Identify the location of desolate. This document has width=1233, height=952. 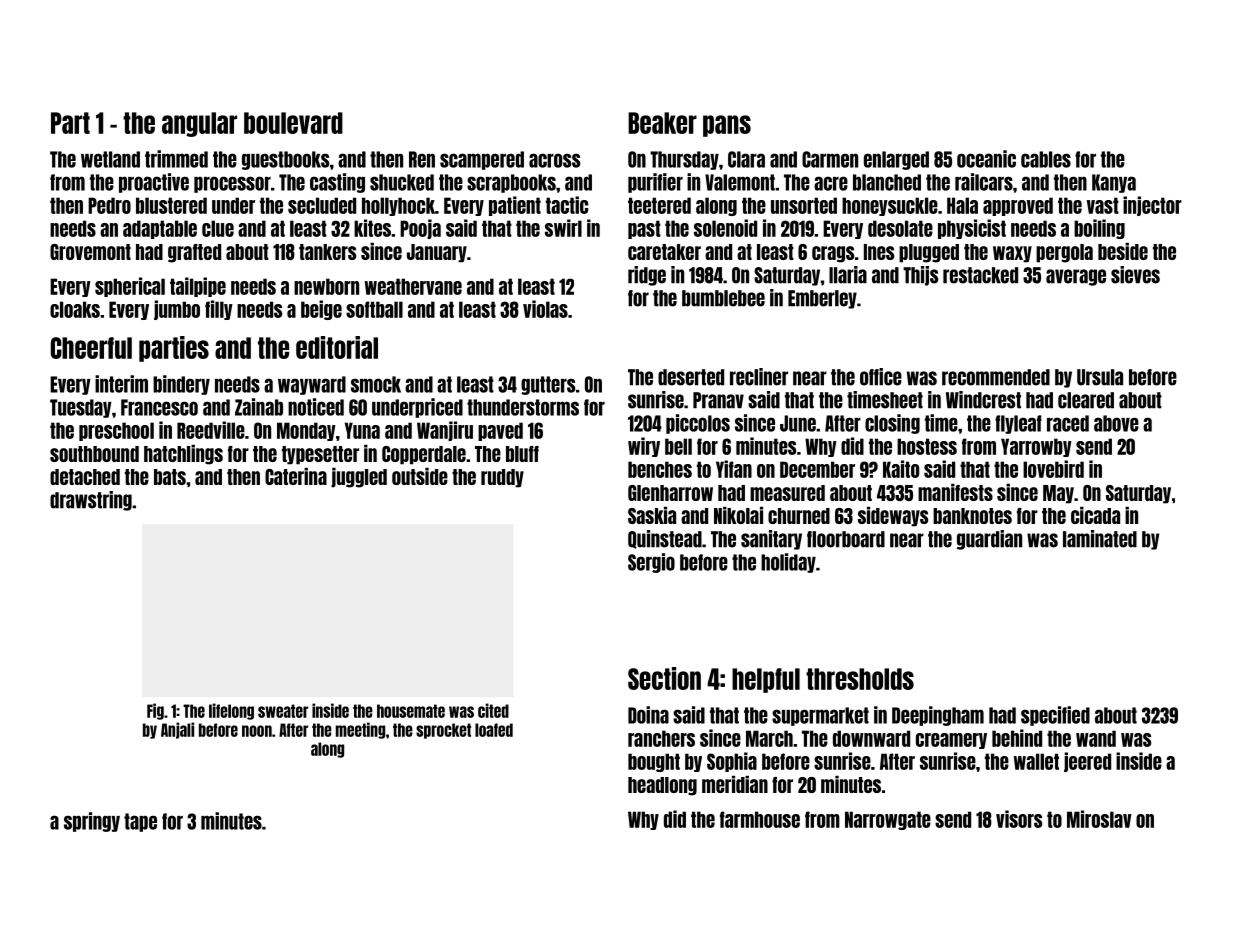
(900, 228).
